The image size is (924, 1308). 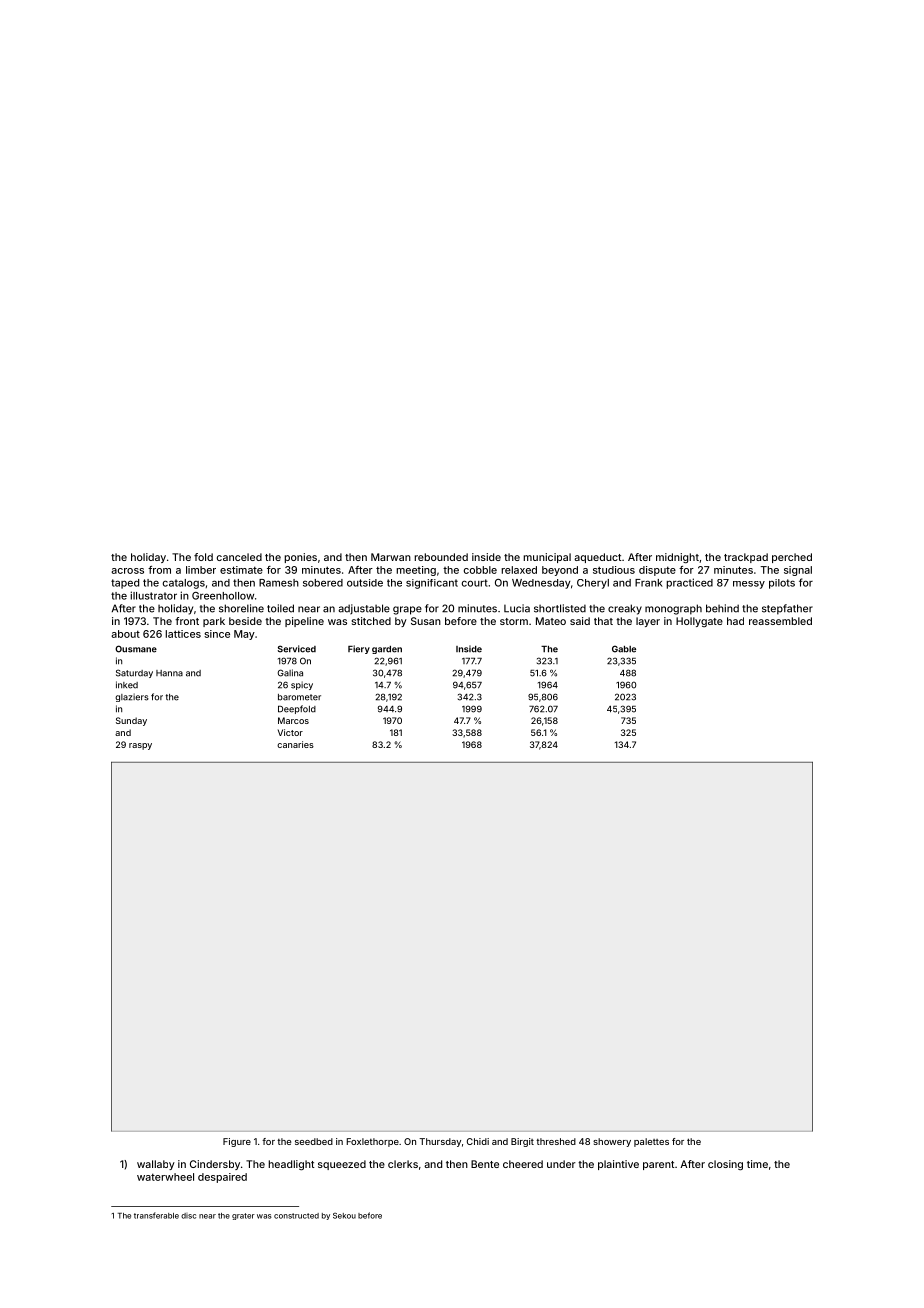 What do you see at coordinates (290, 732) in the page?
I see `Victor` at bounding box center [290, 732].
